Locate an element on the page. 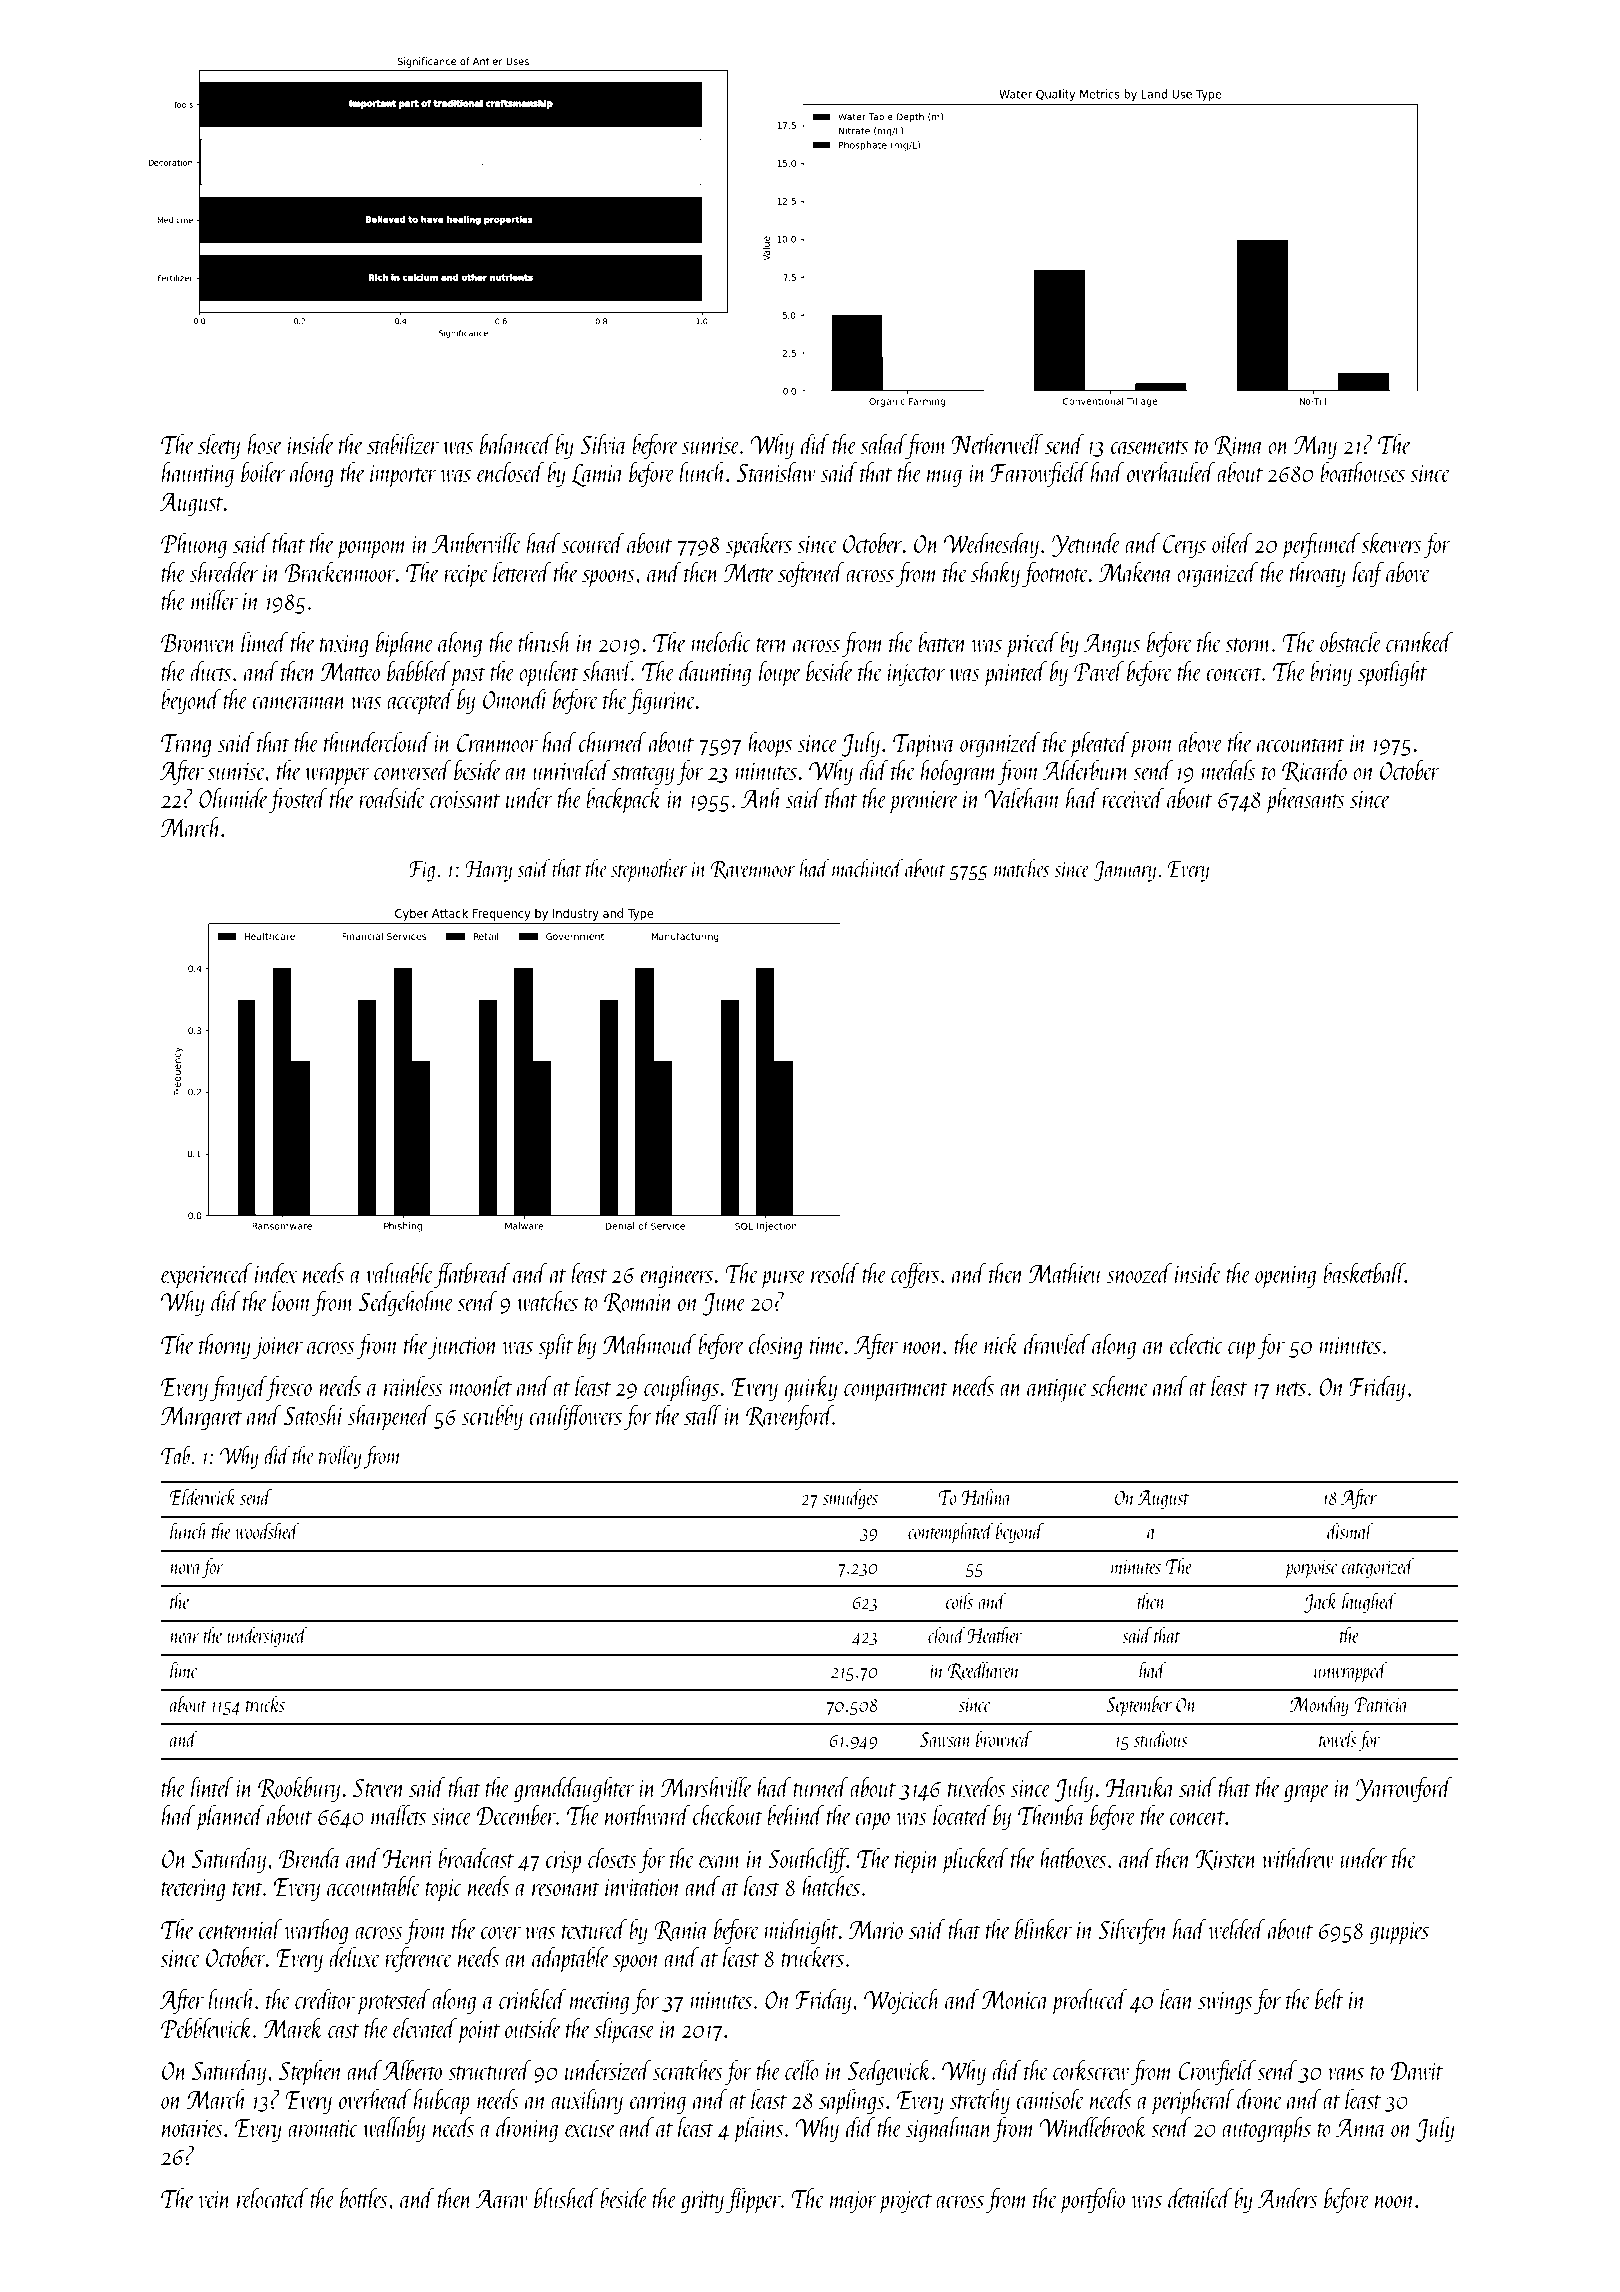  purse is located at coordinates (783, 1280).
